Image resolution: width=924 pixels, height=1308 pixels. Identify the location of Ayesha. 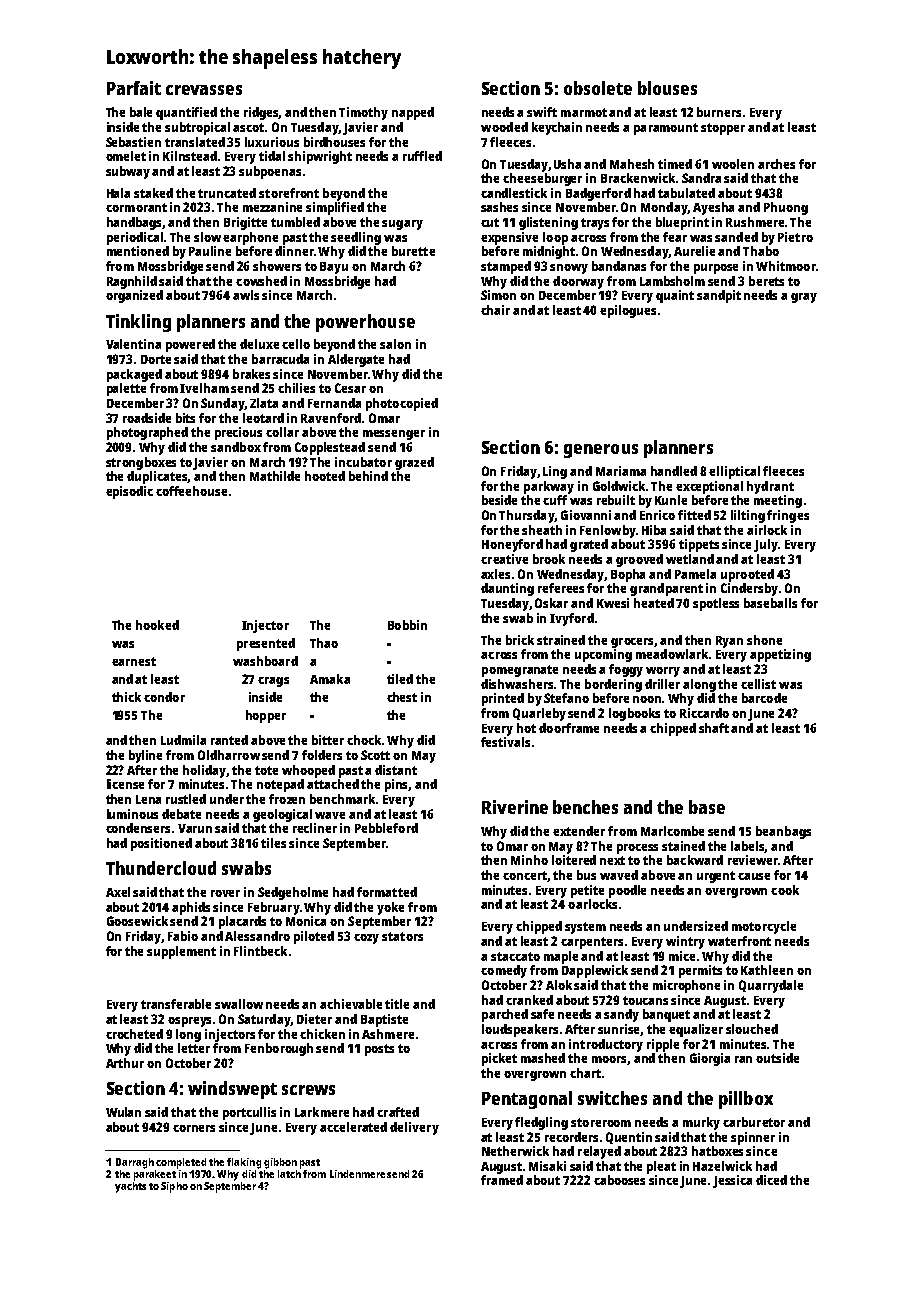
(713, 208).
